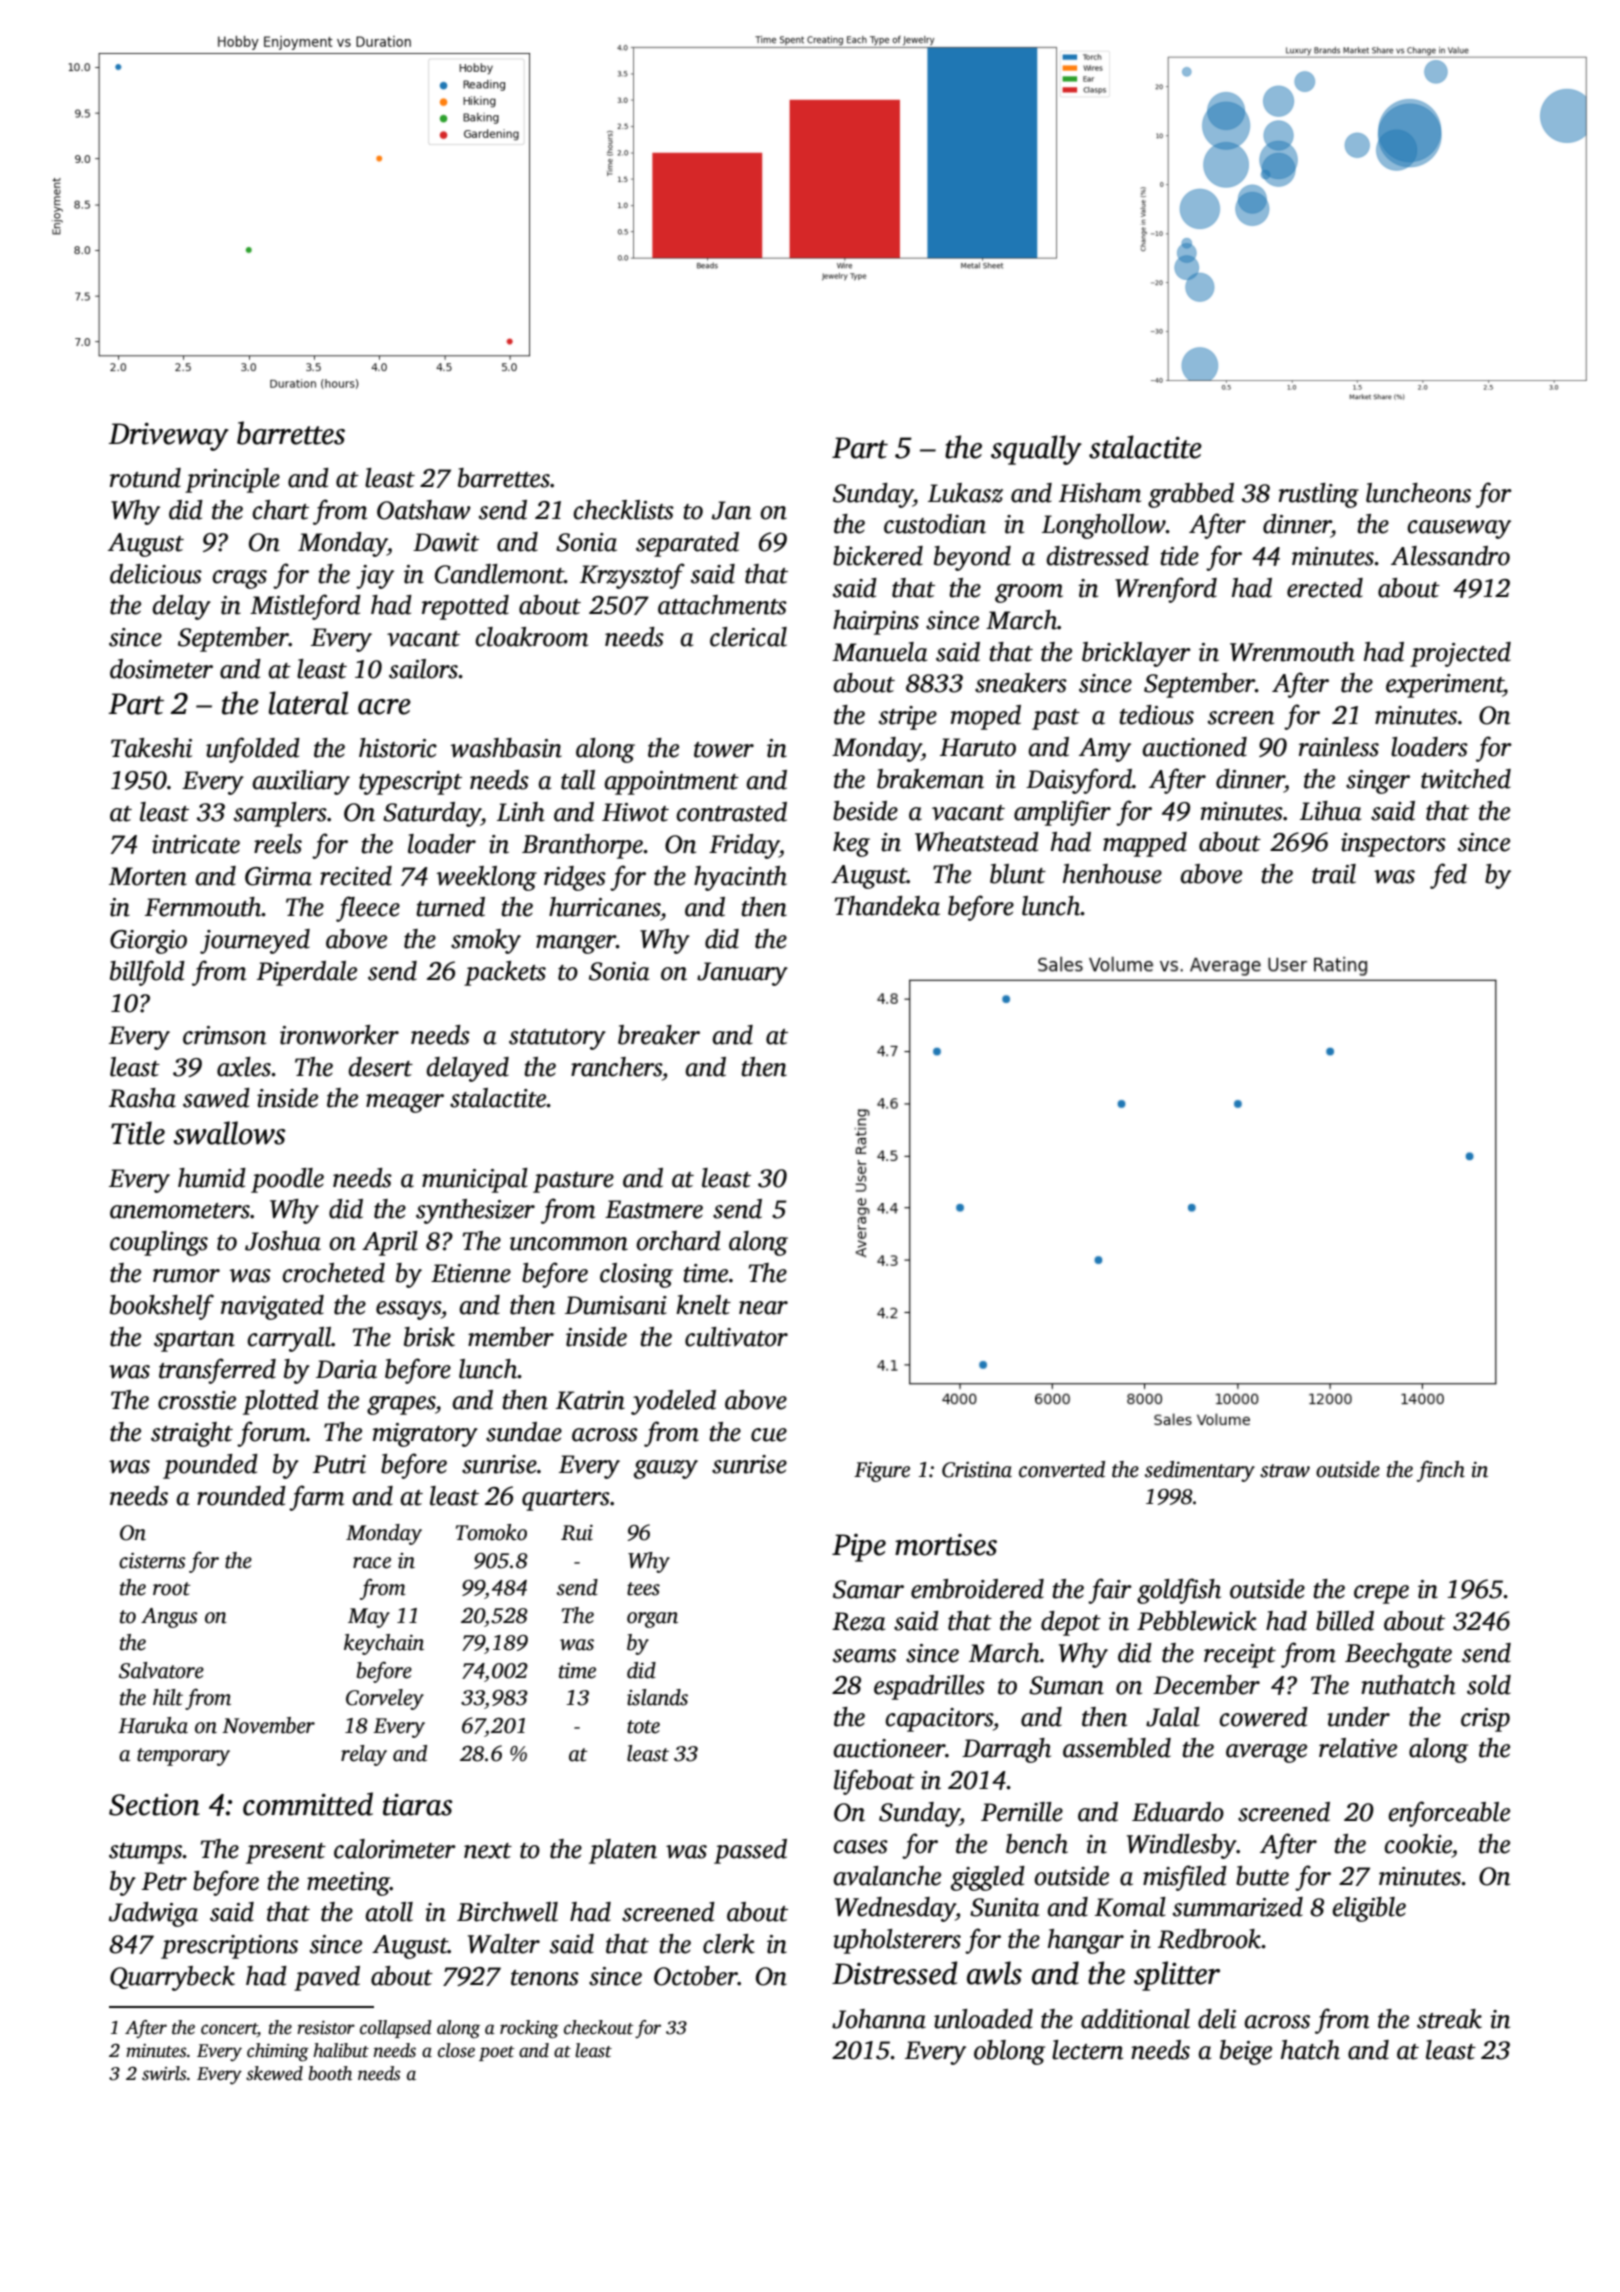 The width and height of the screenshot is (1620, 2292). I want to click on crags, so click(239, 579).
